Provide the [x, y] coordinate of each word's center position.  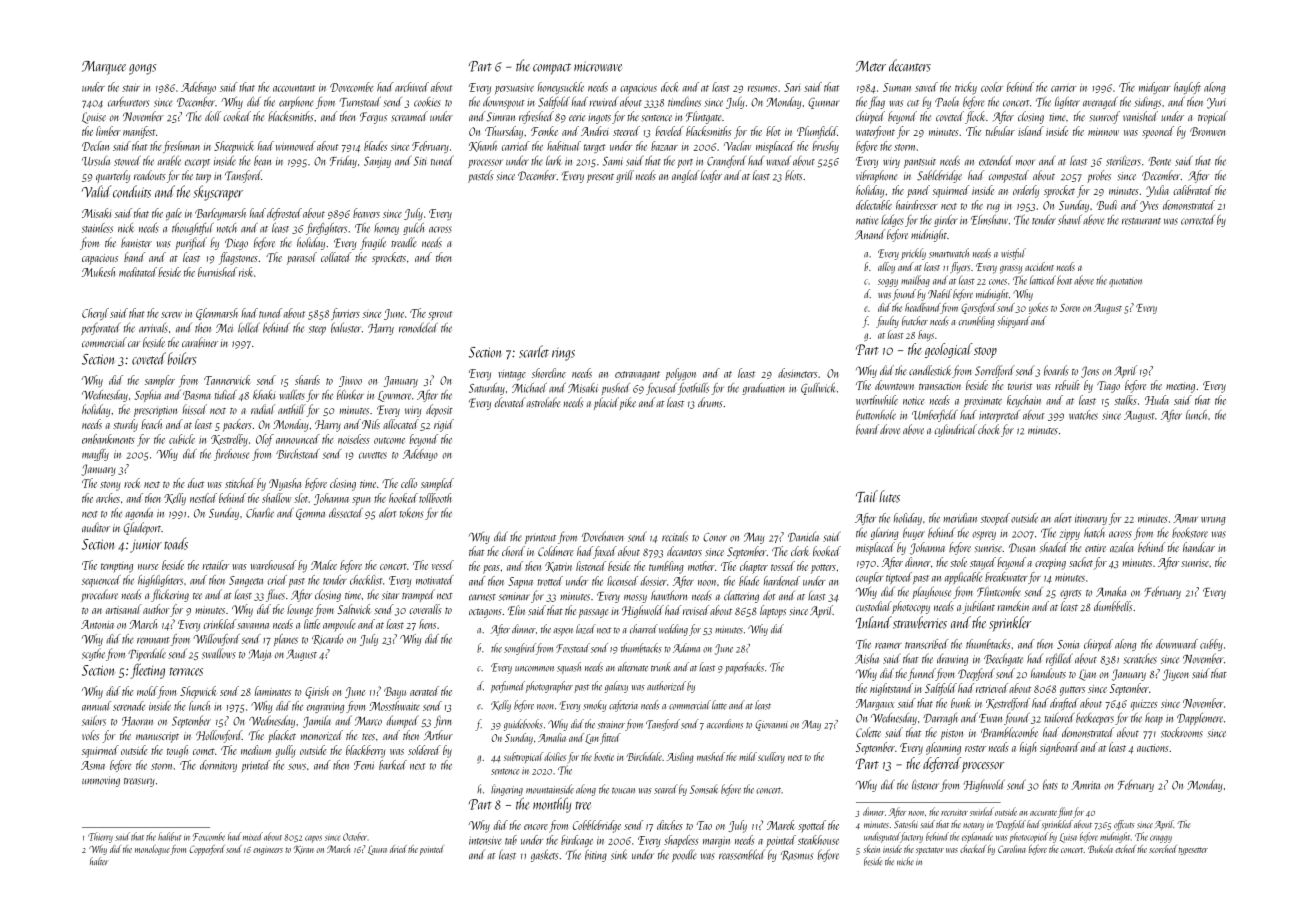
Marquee [104, 68]
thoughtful [193, 229]
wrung [1213, 521]
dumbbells [1113, 606]
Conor [715, 537]
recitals [675, 537]
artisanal [124, 609]
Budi [1107, 205]
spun [361, 501]
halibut [169, 836]
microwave [598, 66]
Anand [870, 234]
